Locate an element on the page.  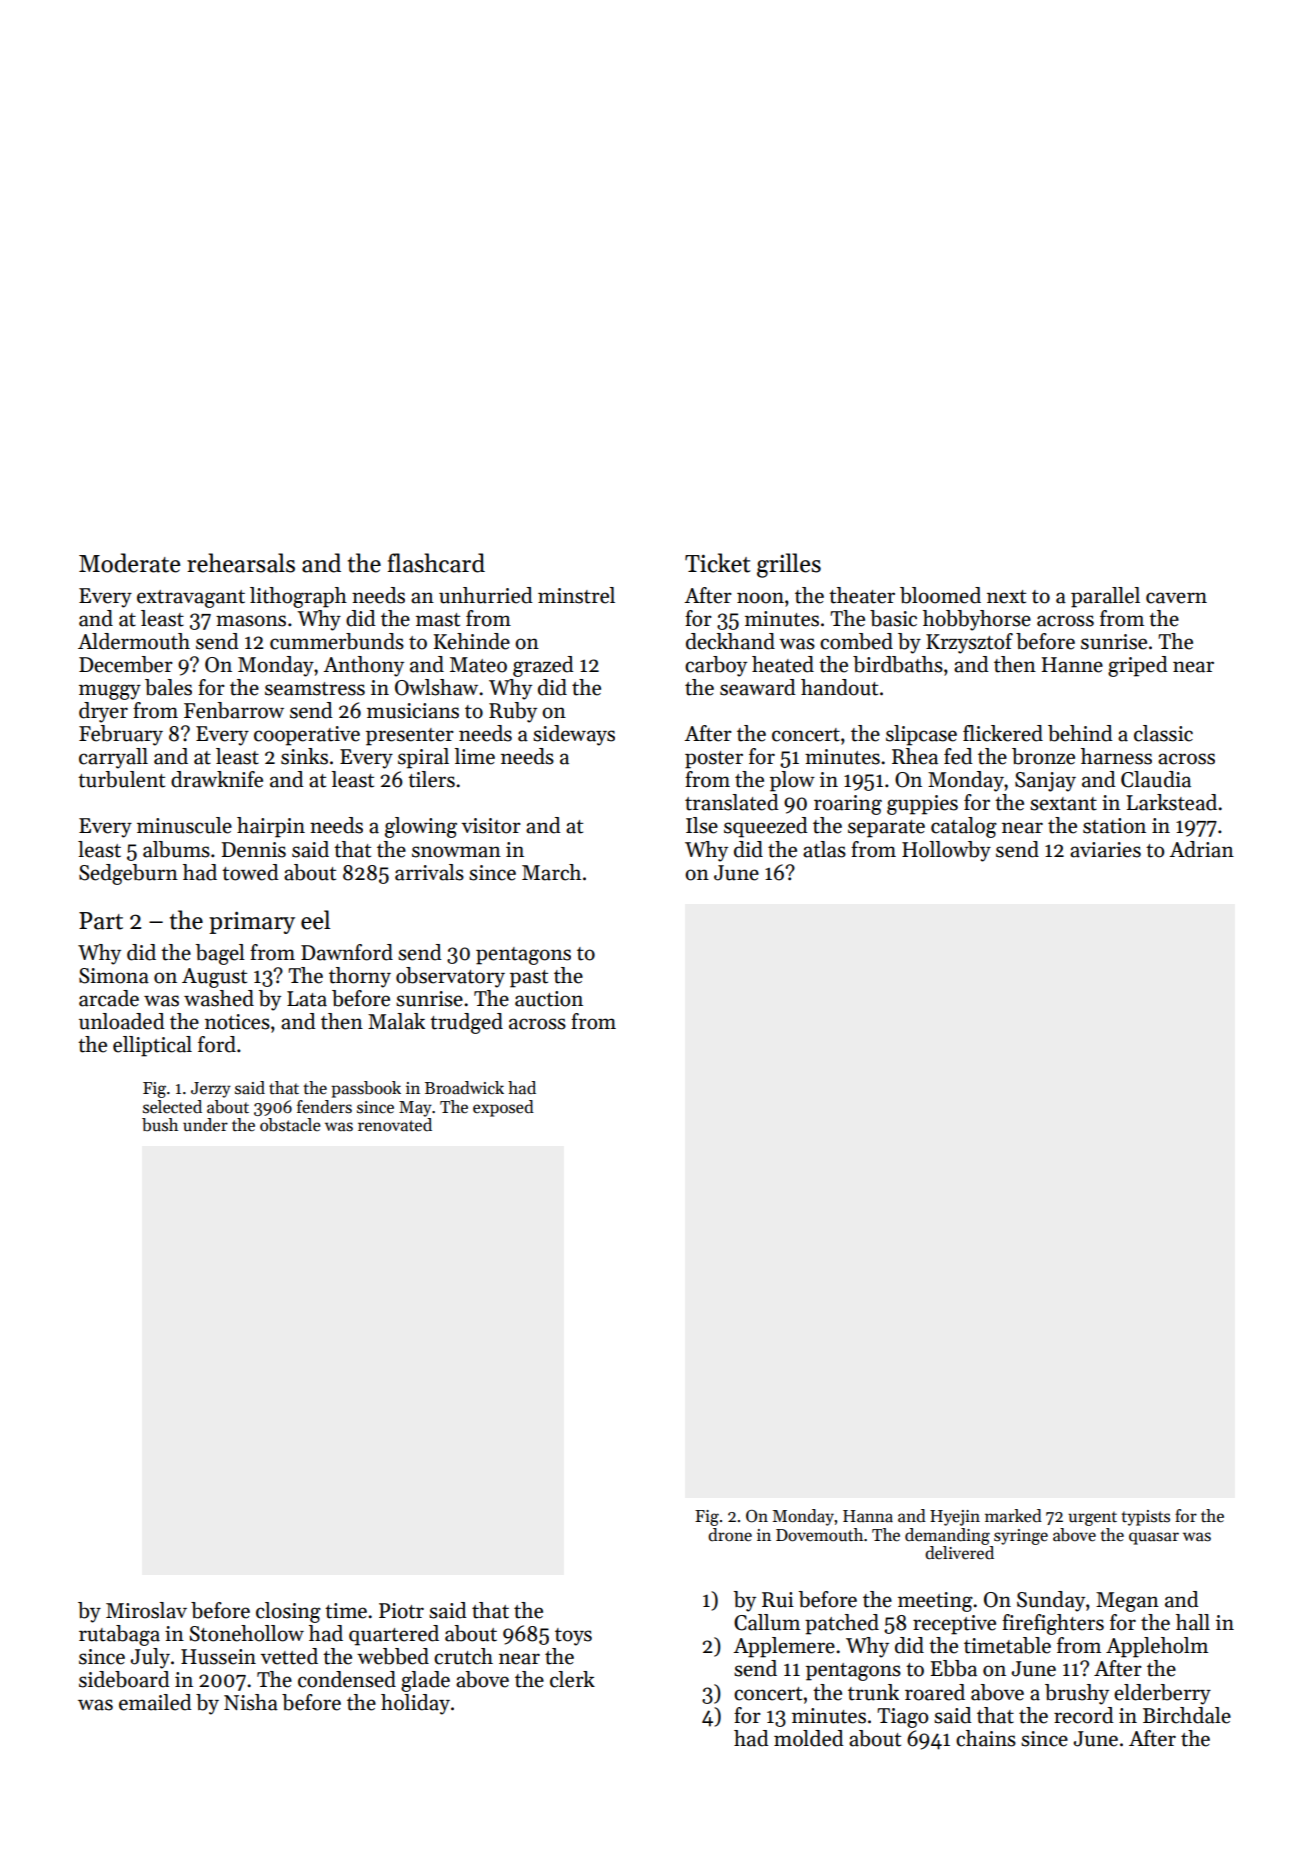
drone is located at coordinates (730, 1535).
